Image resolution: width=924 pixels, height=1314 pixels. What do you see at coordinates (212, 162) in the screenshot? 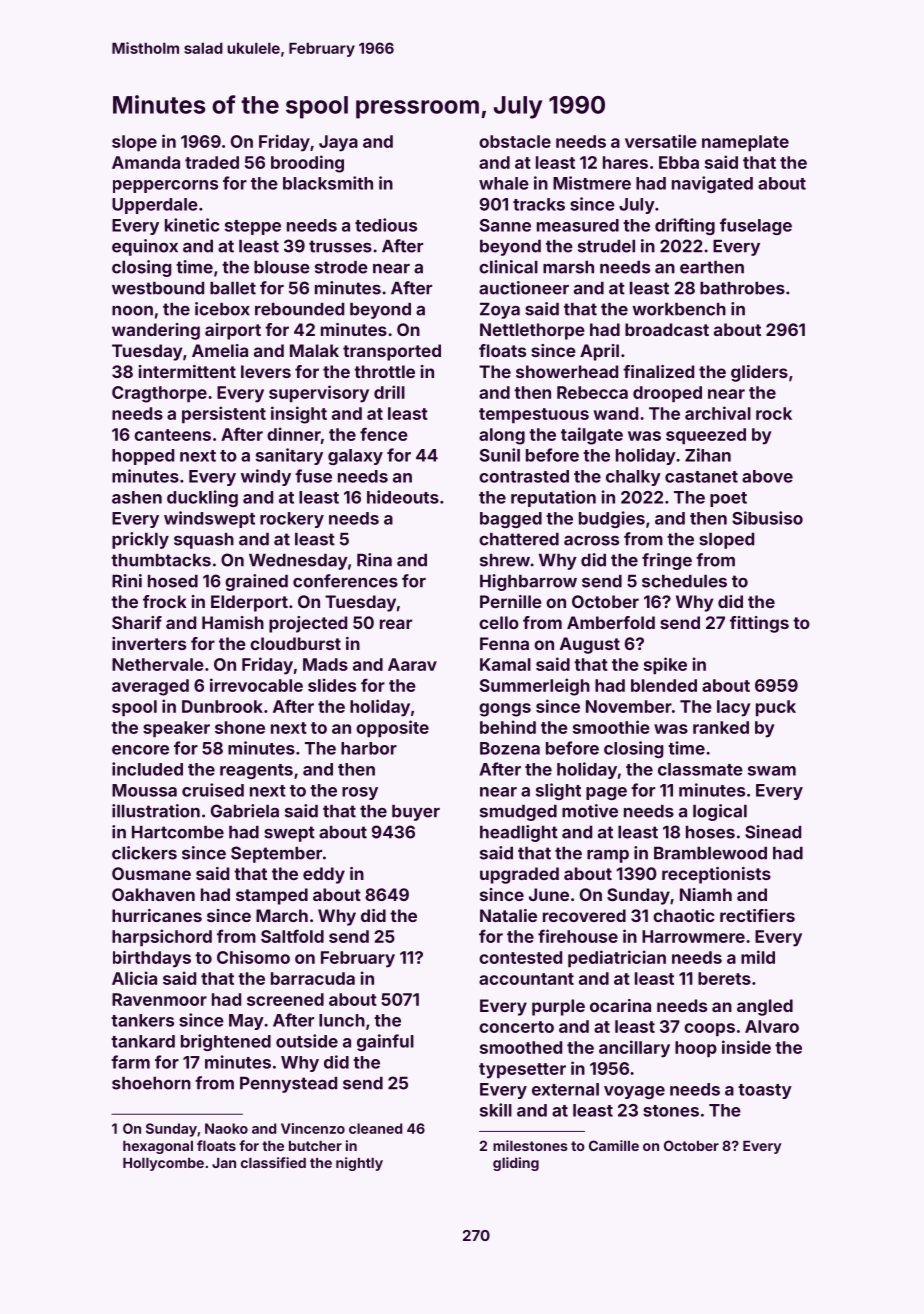
I see `traded` at bounding box center [212, 162].
